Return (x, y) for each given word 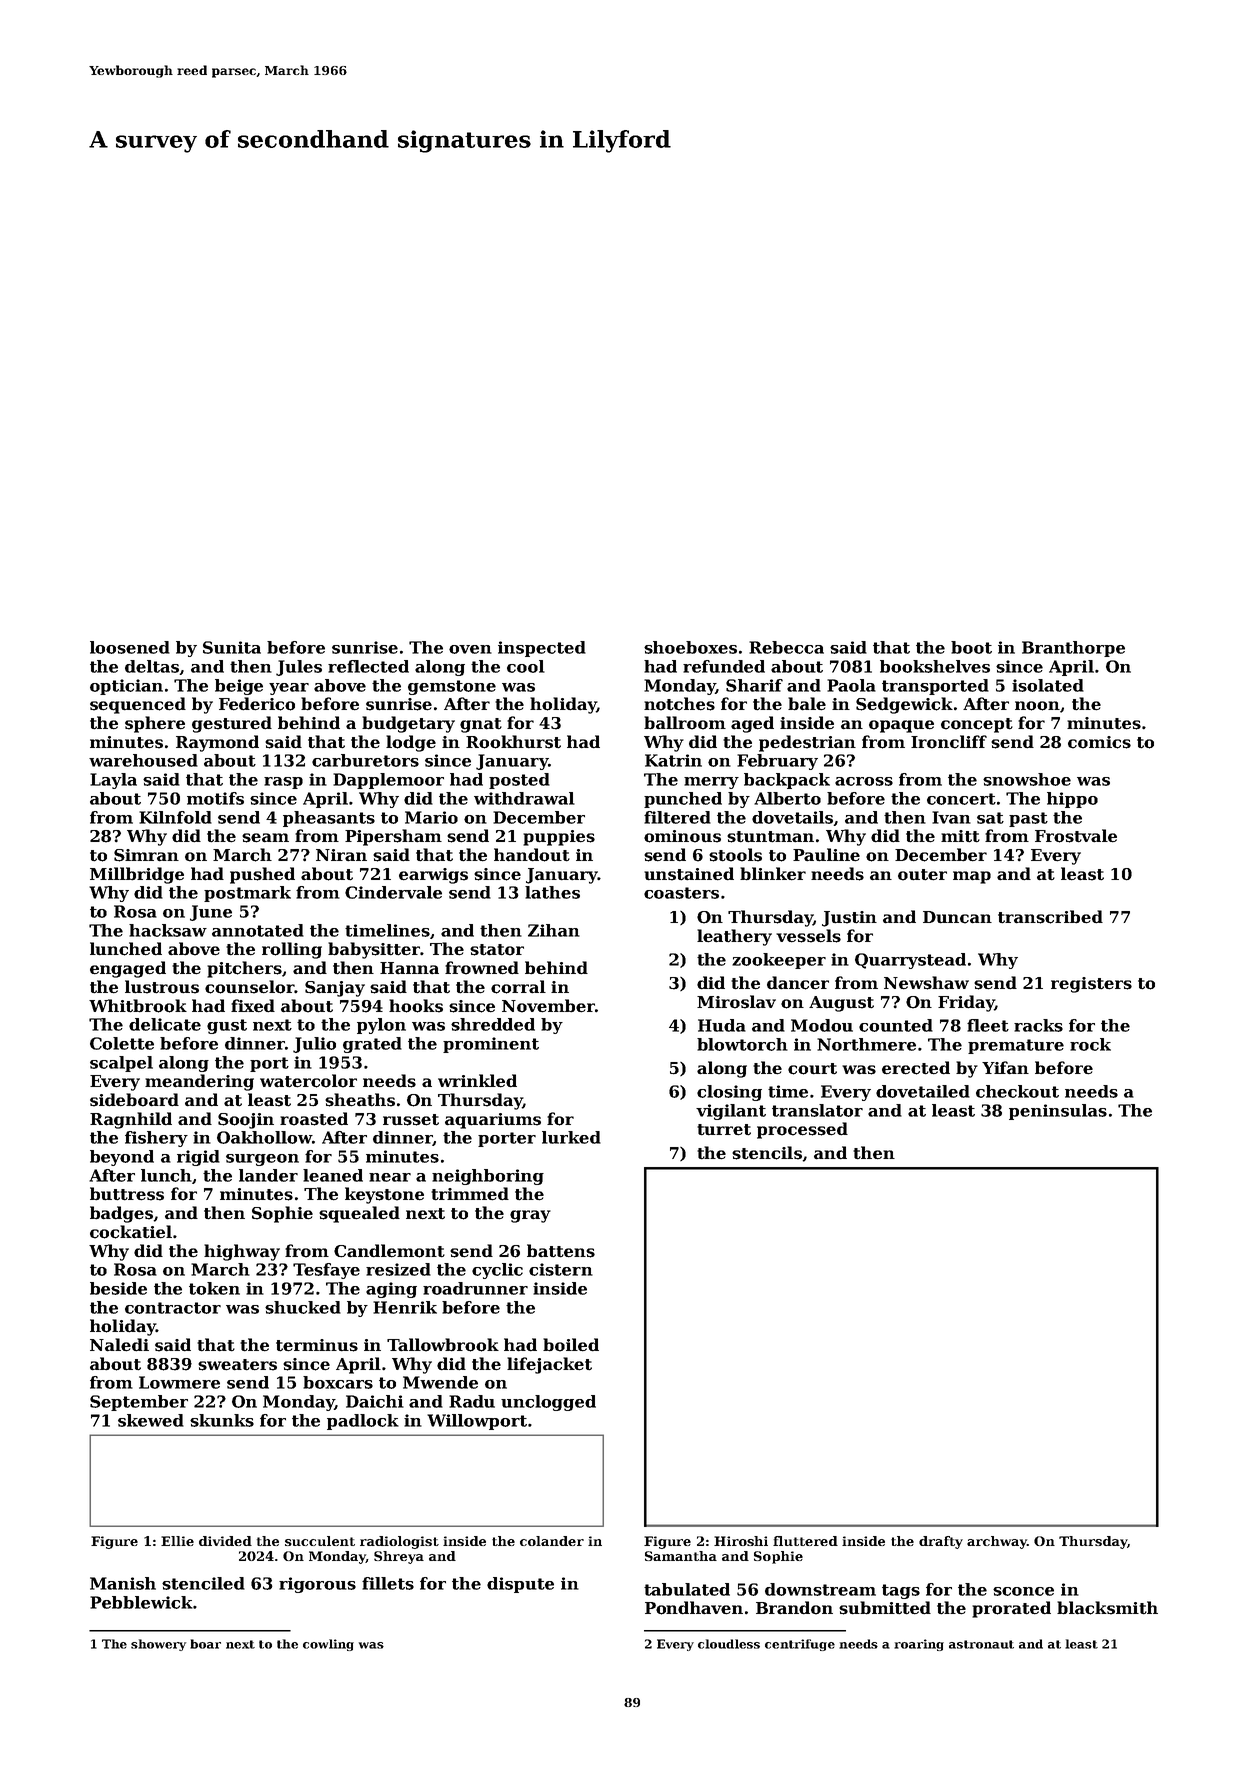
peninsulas (1058, 1112)
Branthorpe (1073, 649)
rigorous (317, 1585)
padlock (363, 1422)
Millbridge (137, 875)
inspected (542, 649)
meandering (199, 1082)
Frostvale (1076, 836)
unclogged (548, 1403)
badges (121, 1214)
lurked (571, 1137)
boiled (571, 1345)
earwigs (433, 876)
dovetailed (923, 1091)
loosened (130, 647)
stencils (767, 1153)
